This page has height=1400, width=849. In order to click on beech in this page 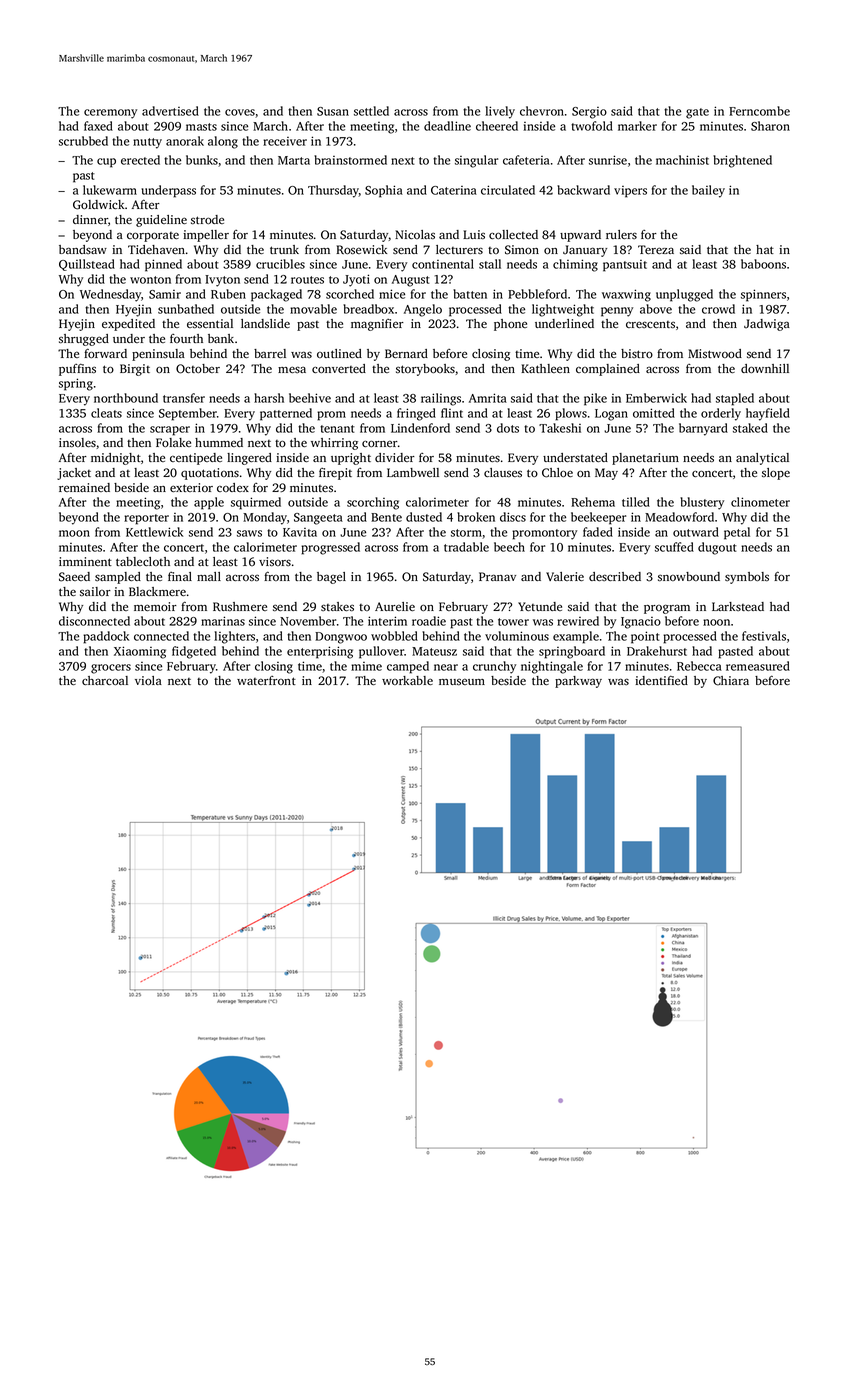, I will do `click(509, 547)`.
